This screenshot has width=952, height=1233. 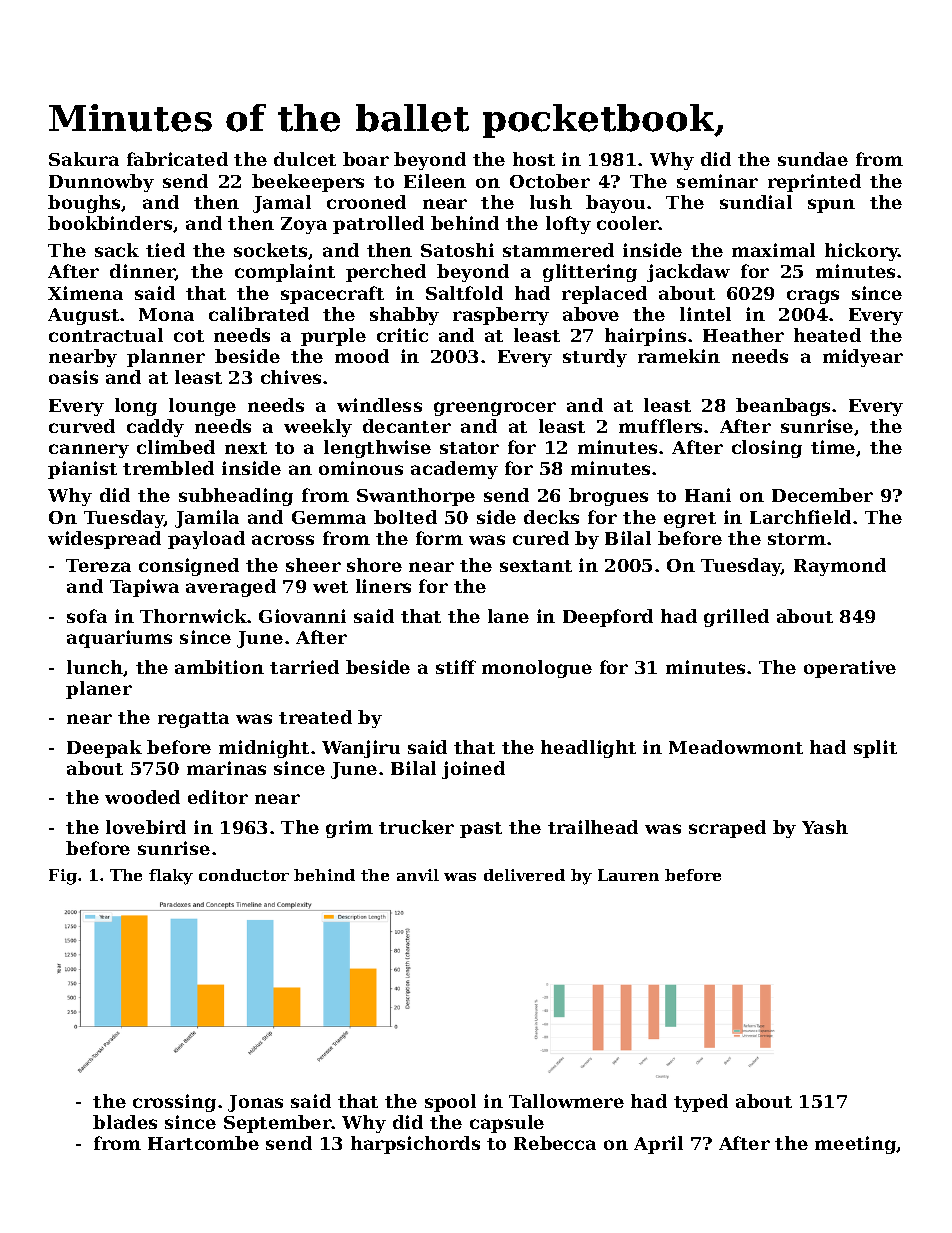 I want to click on seminar, so click(x=717, y=181).
